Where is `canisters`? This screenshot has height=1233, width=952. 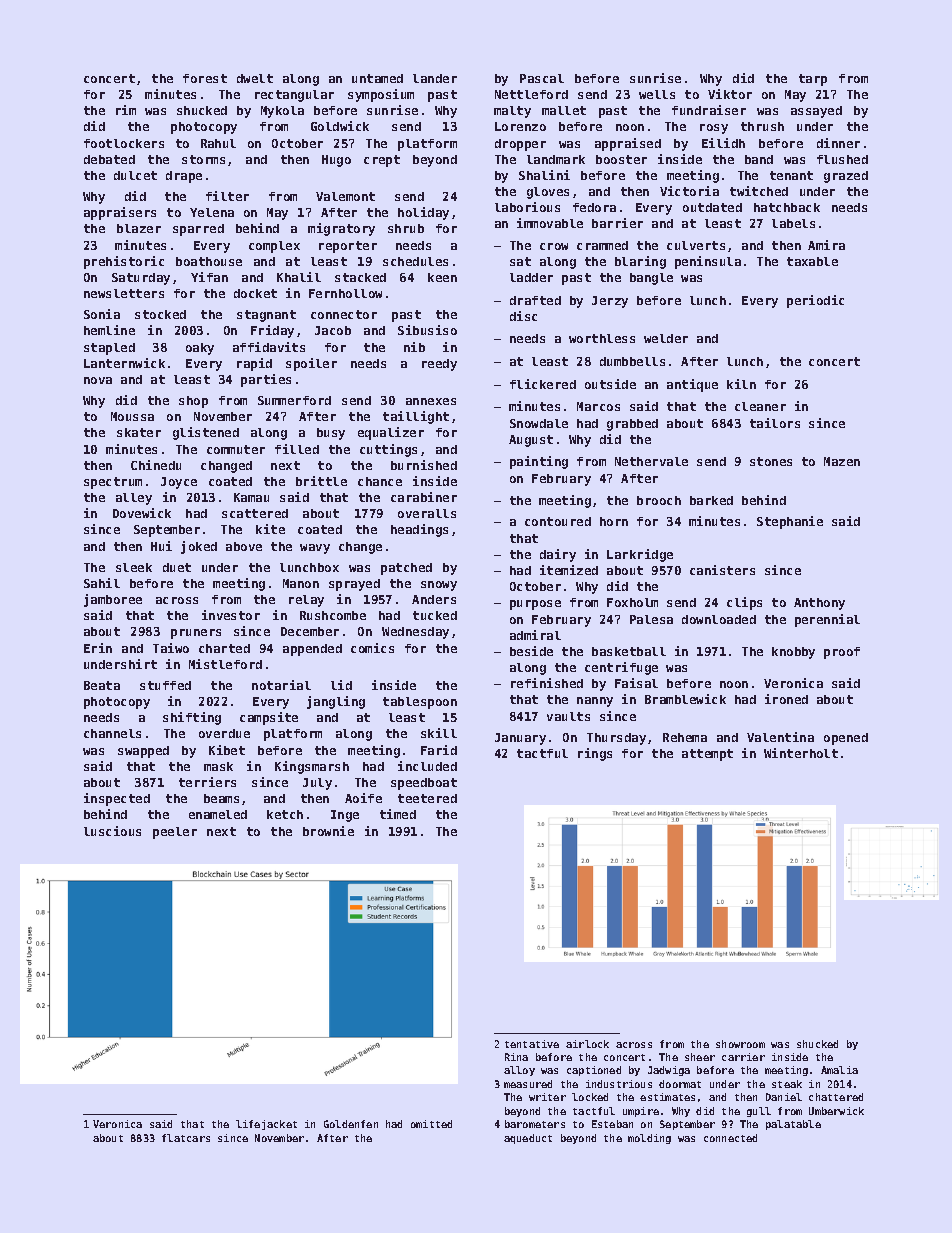 canisters is located at coordinates (722, 570).
